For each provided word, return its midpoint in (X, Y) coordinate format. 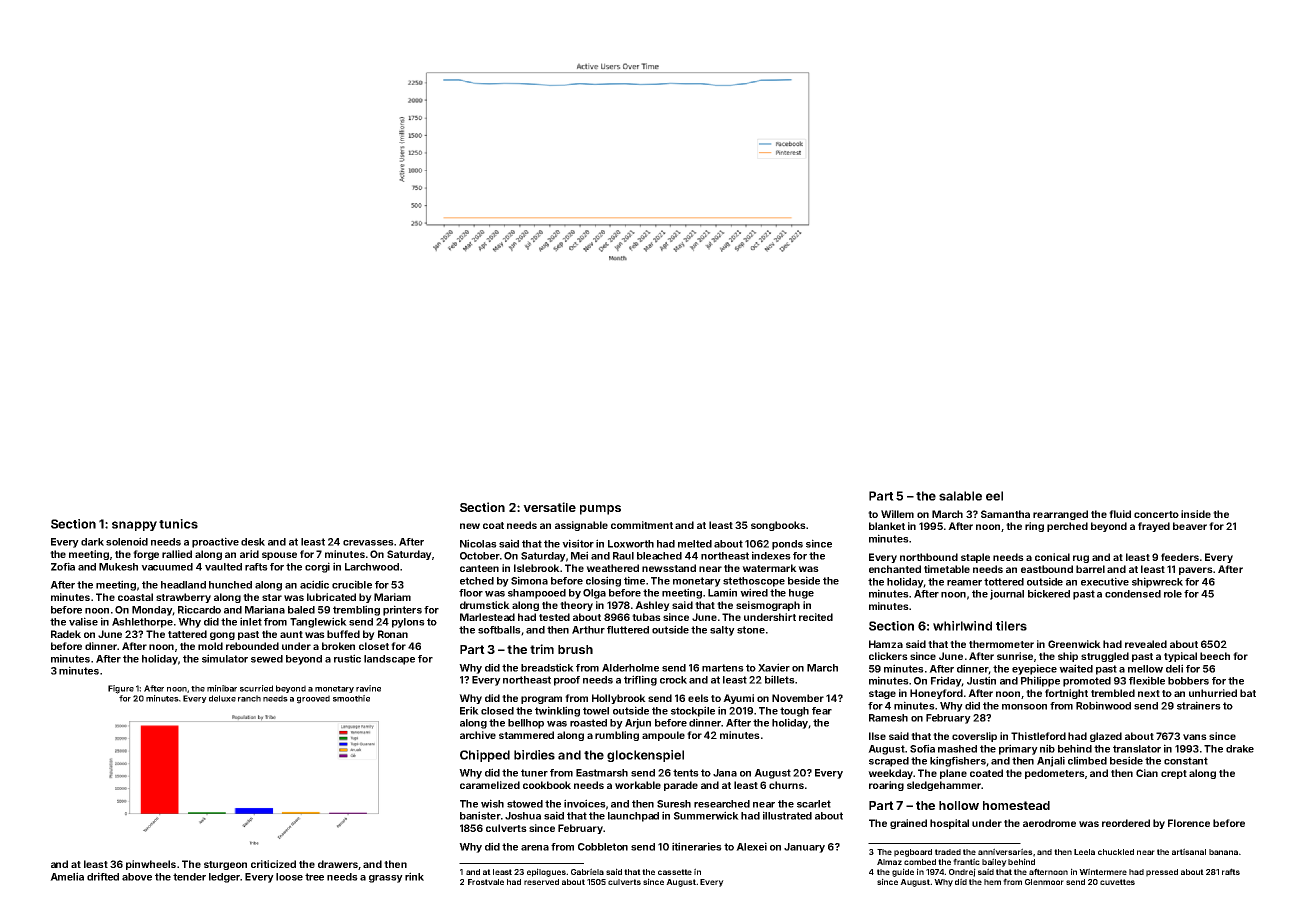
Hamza (886, 644)
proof (567, 681)
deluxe (222, 698)
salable (960, 496)
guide (903, 872)
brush (575, 649)
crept (1174, 774)
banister (480, 815)
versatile (549, 507)
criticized (273, 864)
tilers (1011, 626)
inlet (251, 621)
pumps (600, 510)
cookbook (547, 785)
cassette (675, 872)
